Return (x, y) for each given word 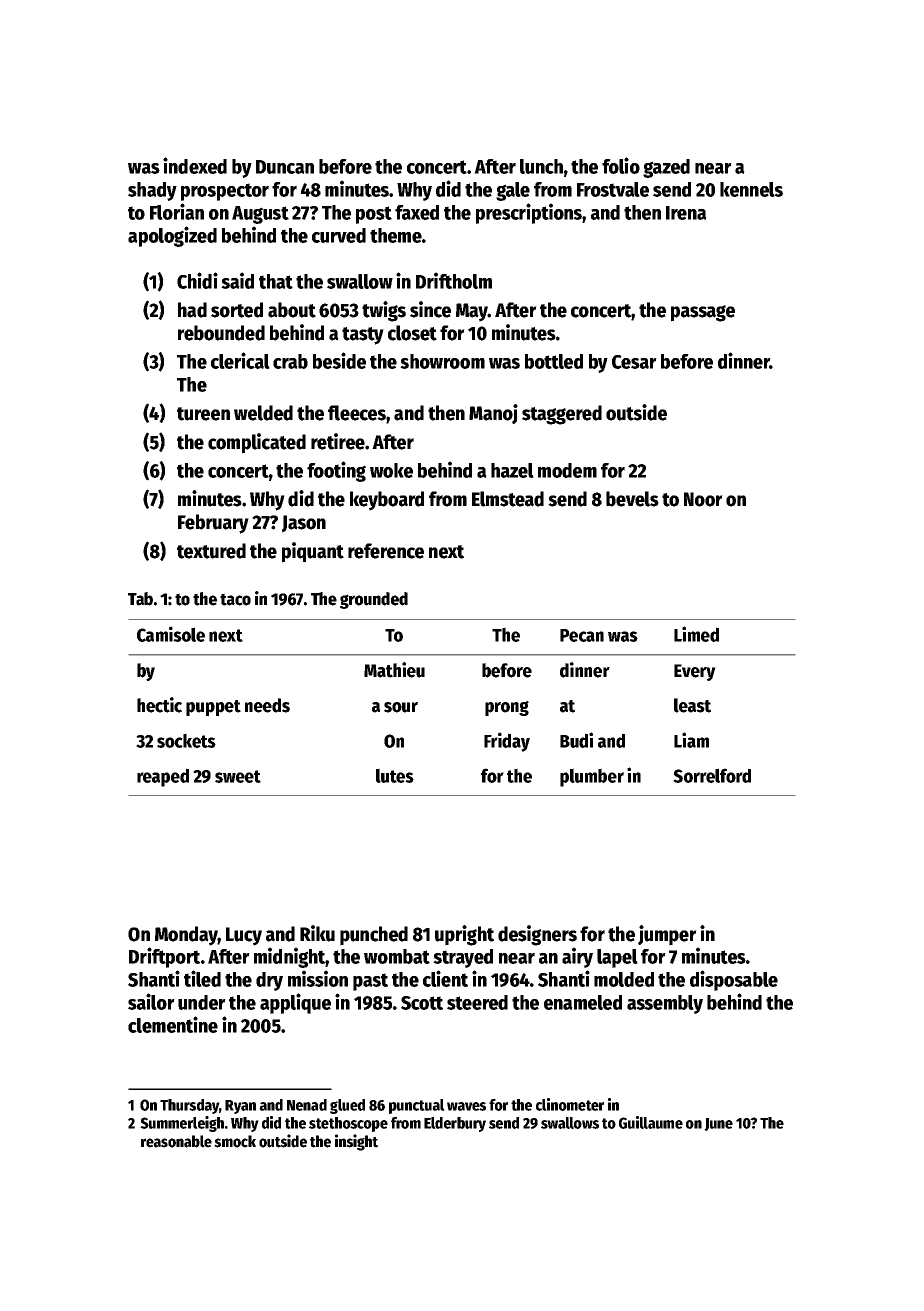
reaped (163, 777)
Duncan (285, 167)
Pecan (582, 635)
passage (703, 313)
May (472, 312)
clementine (173, 1024)
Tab (140, 599)
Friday (507, 742)
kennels (751, 189)
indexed (195, 165)
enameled (583, 1002)
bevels (632, 499)
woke (391, 470)
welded (263, 413)
